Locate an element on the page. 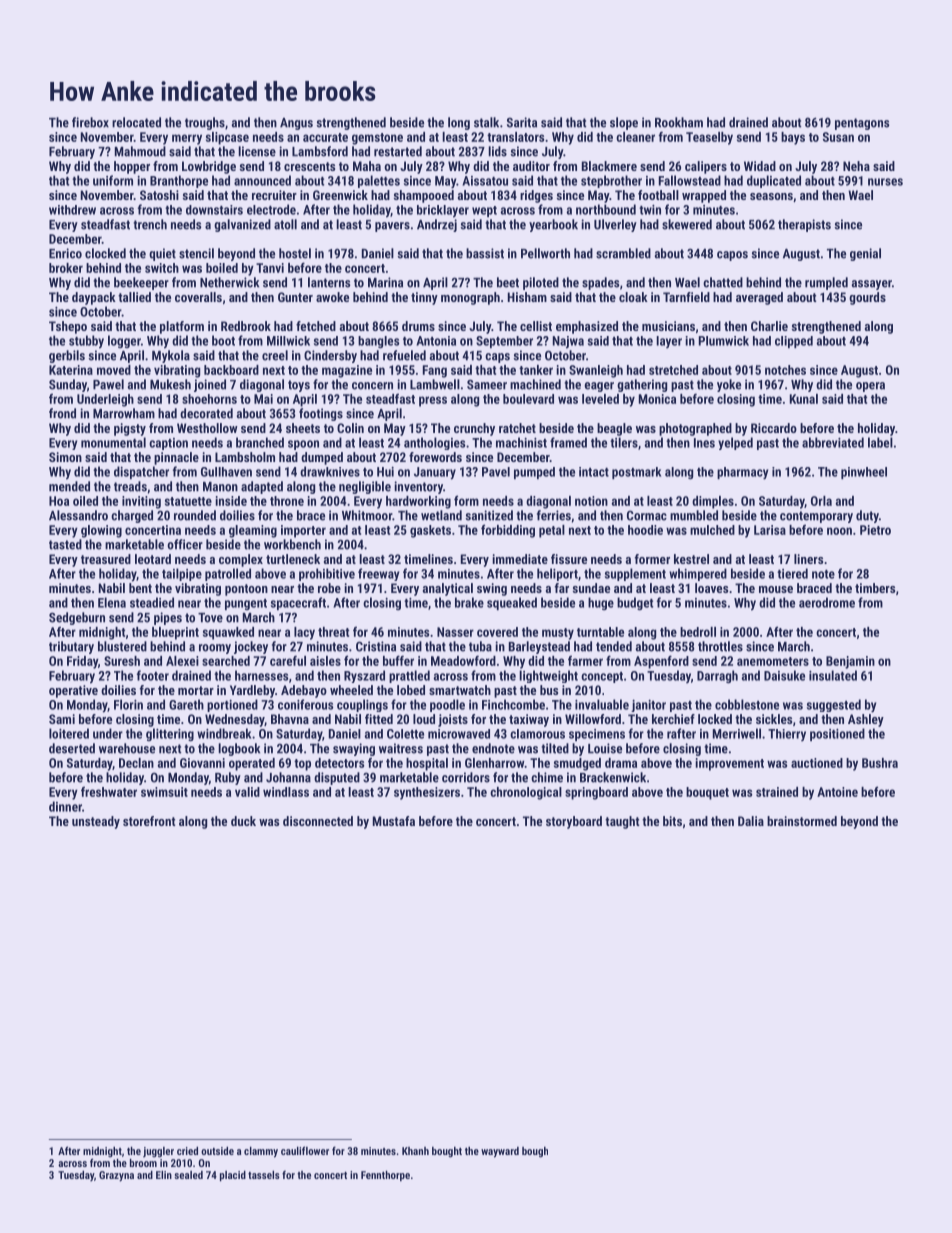 The width and height of the image is (952, 1233). pentagons is located at coordinates (862, 124).
